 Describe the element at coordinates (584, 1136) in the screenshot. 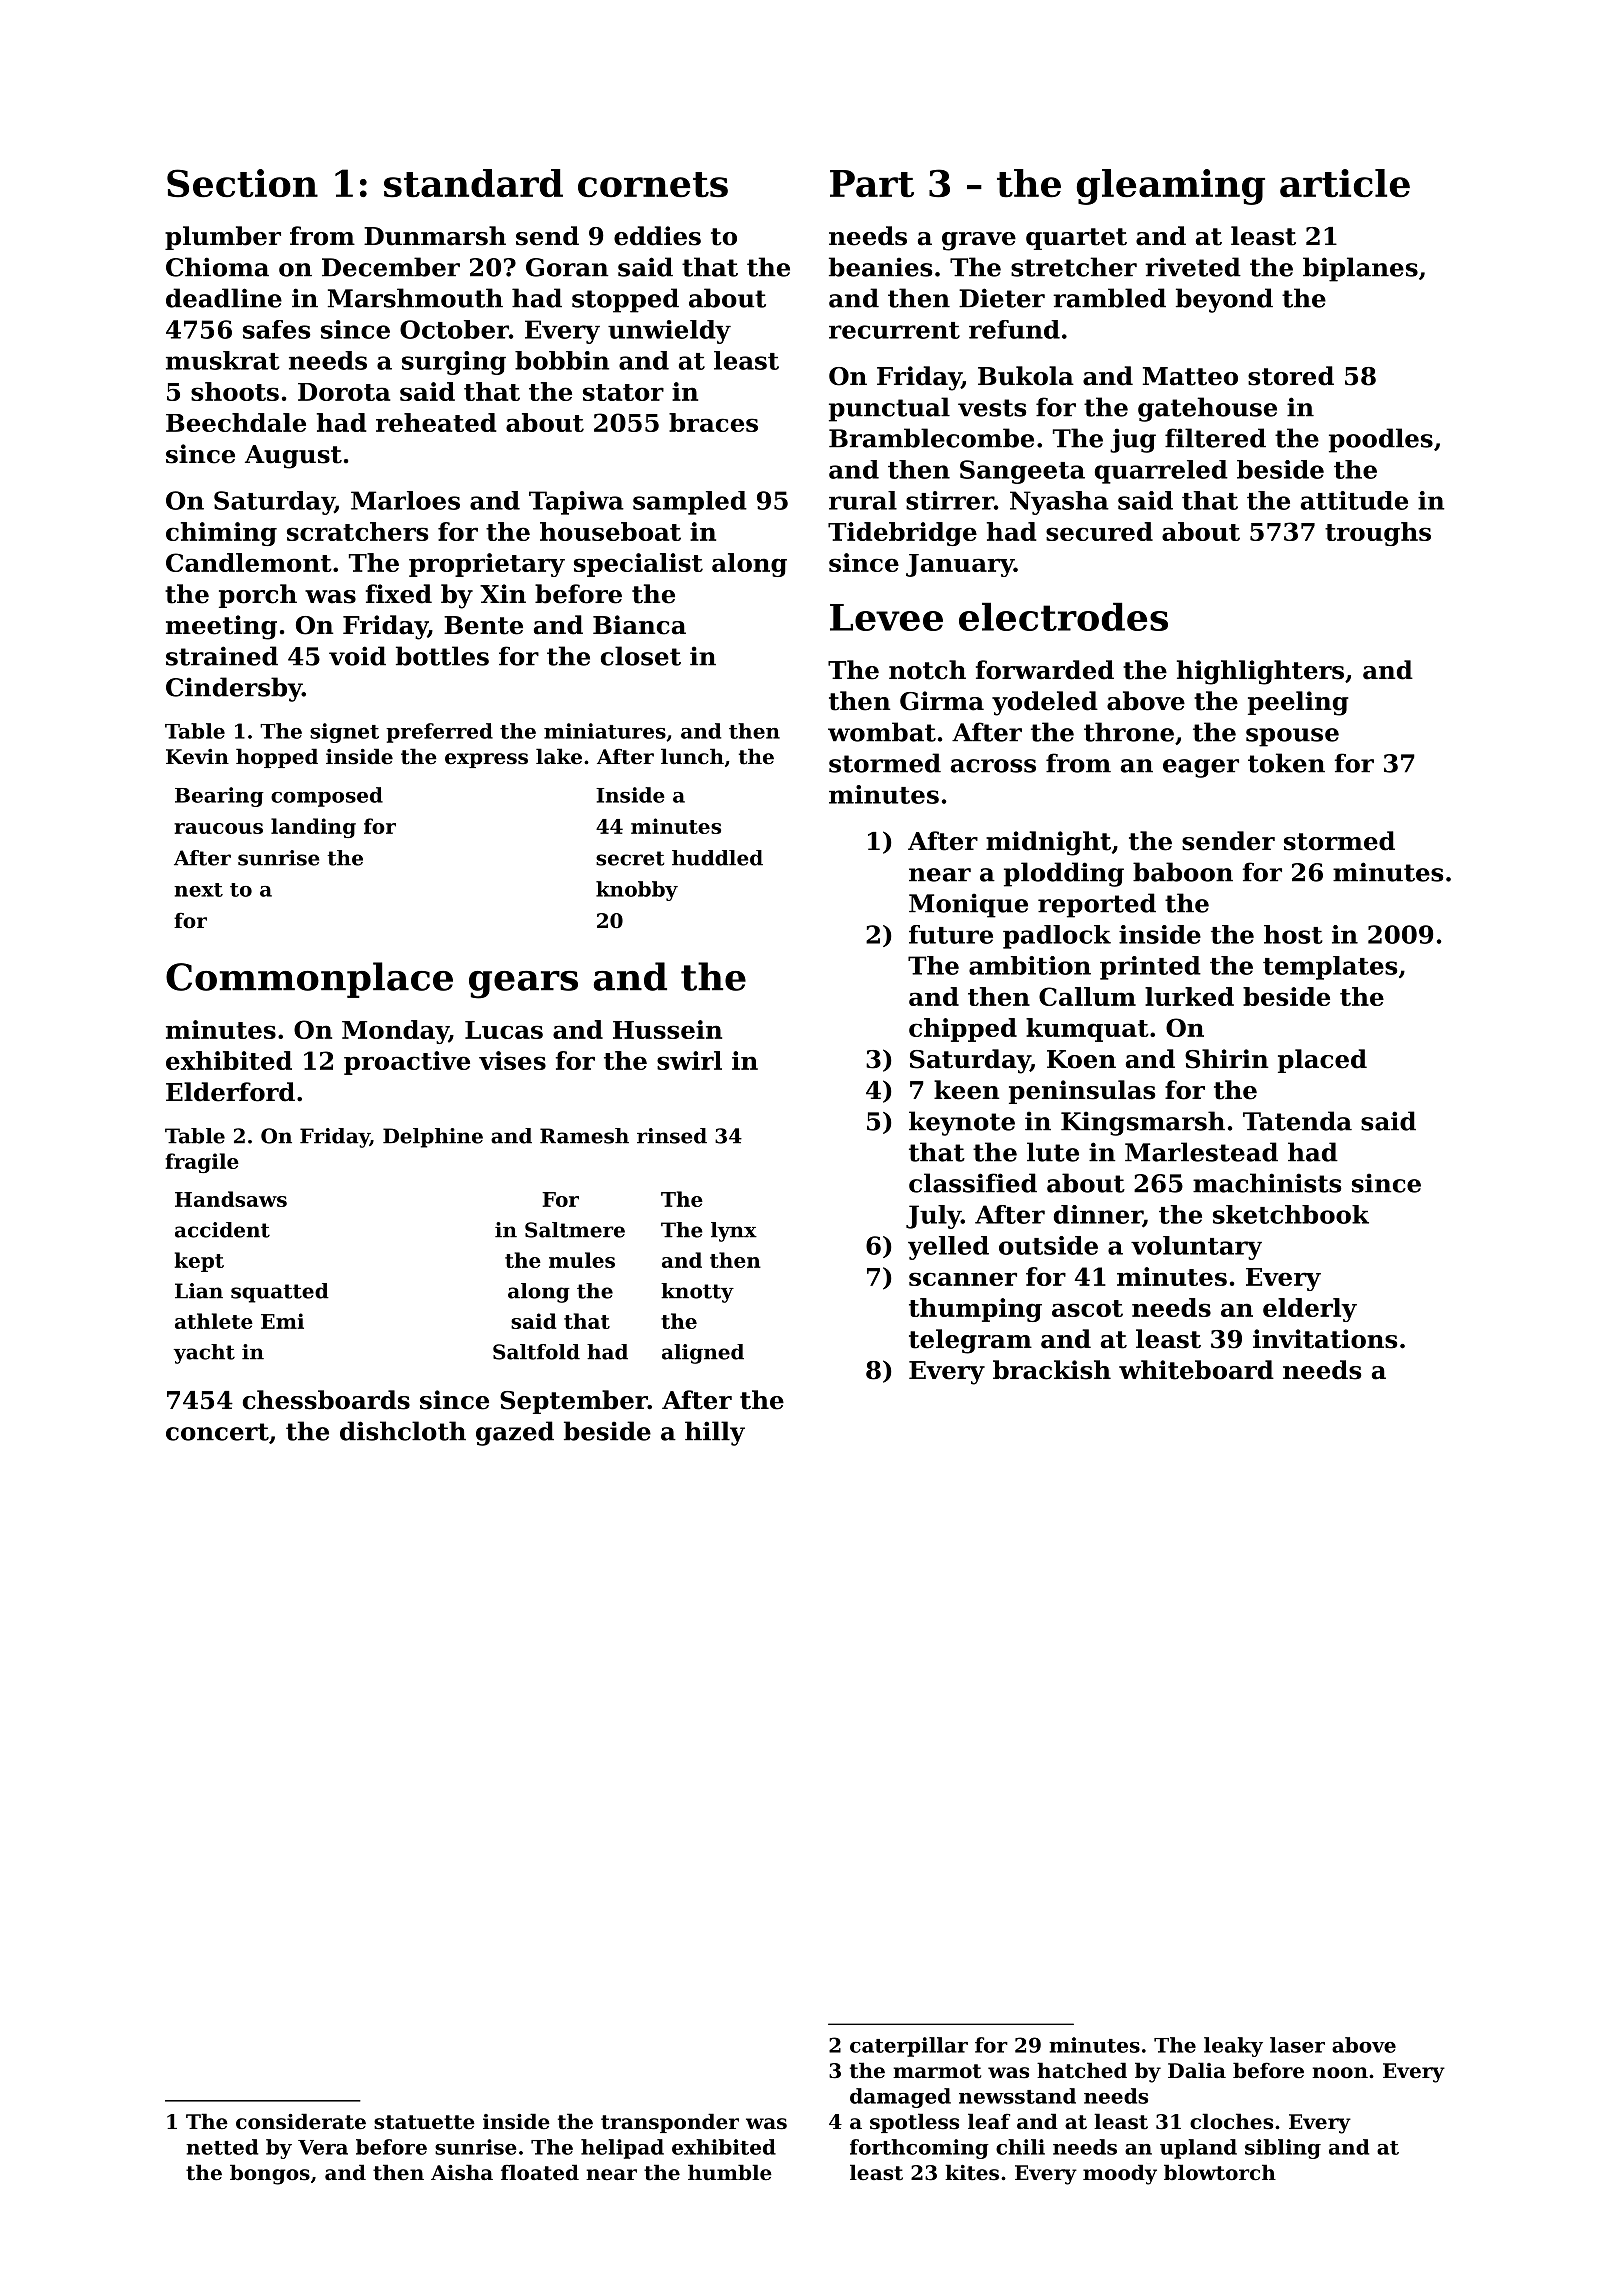

I see `Ramesh` at that location.
